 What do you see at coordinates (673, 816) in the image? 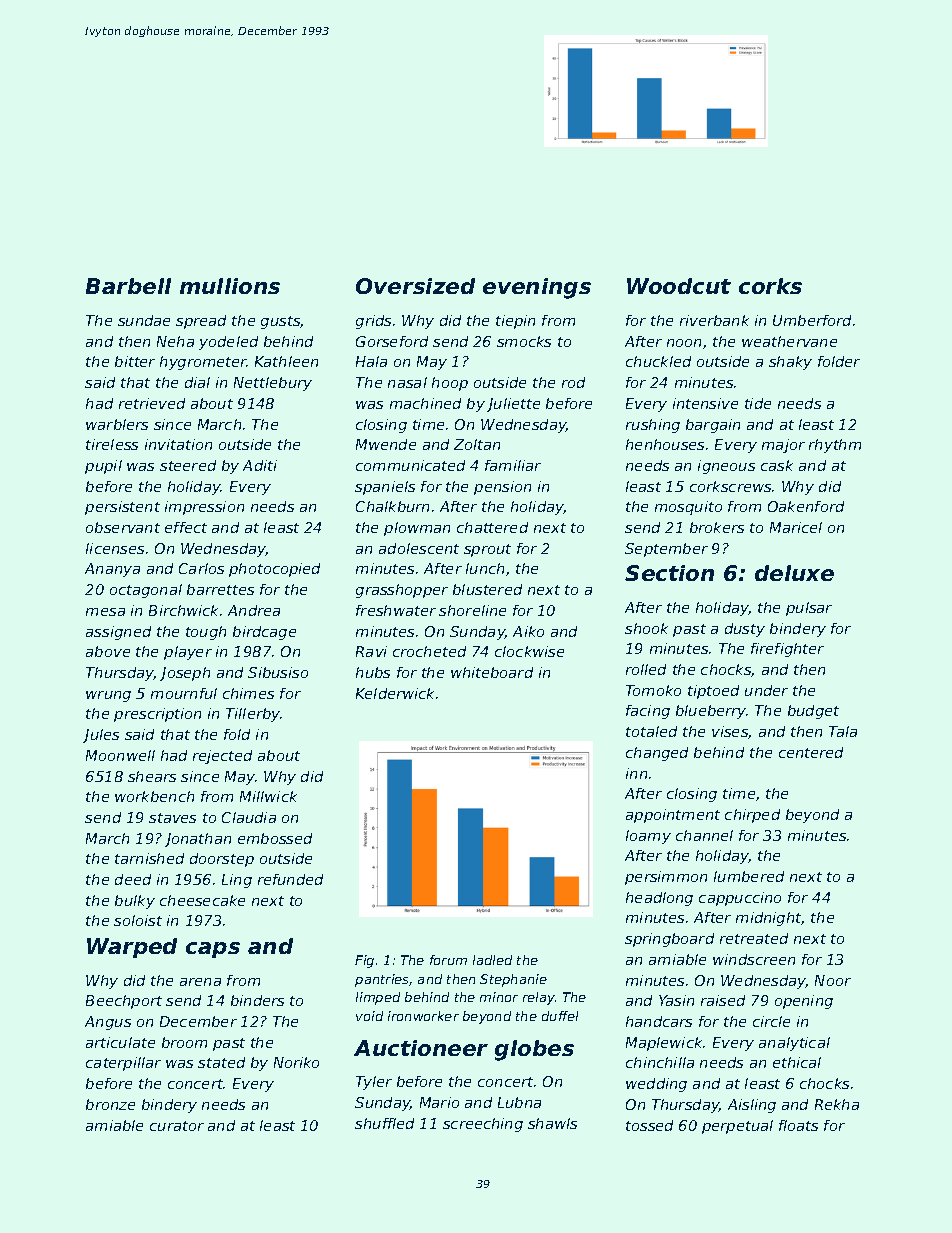
I see `appointment` at bounding box center [673, 816].
